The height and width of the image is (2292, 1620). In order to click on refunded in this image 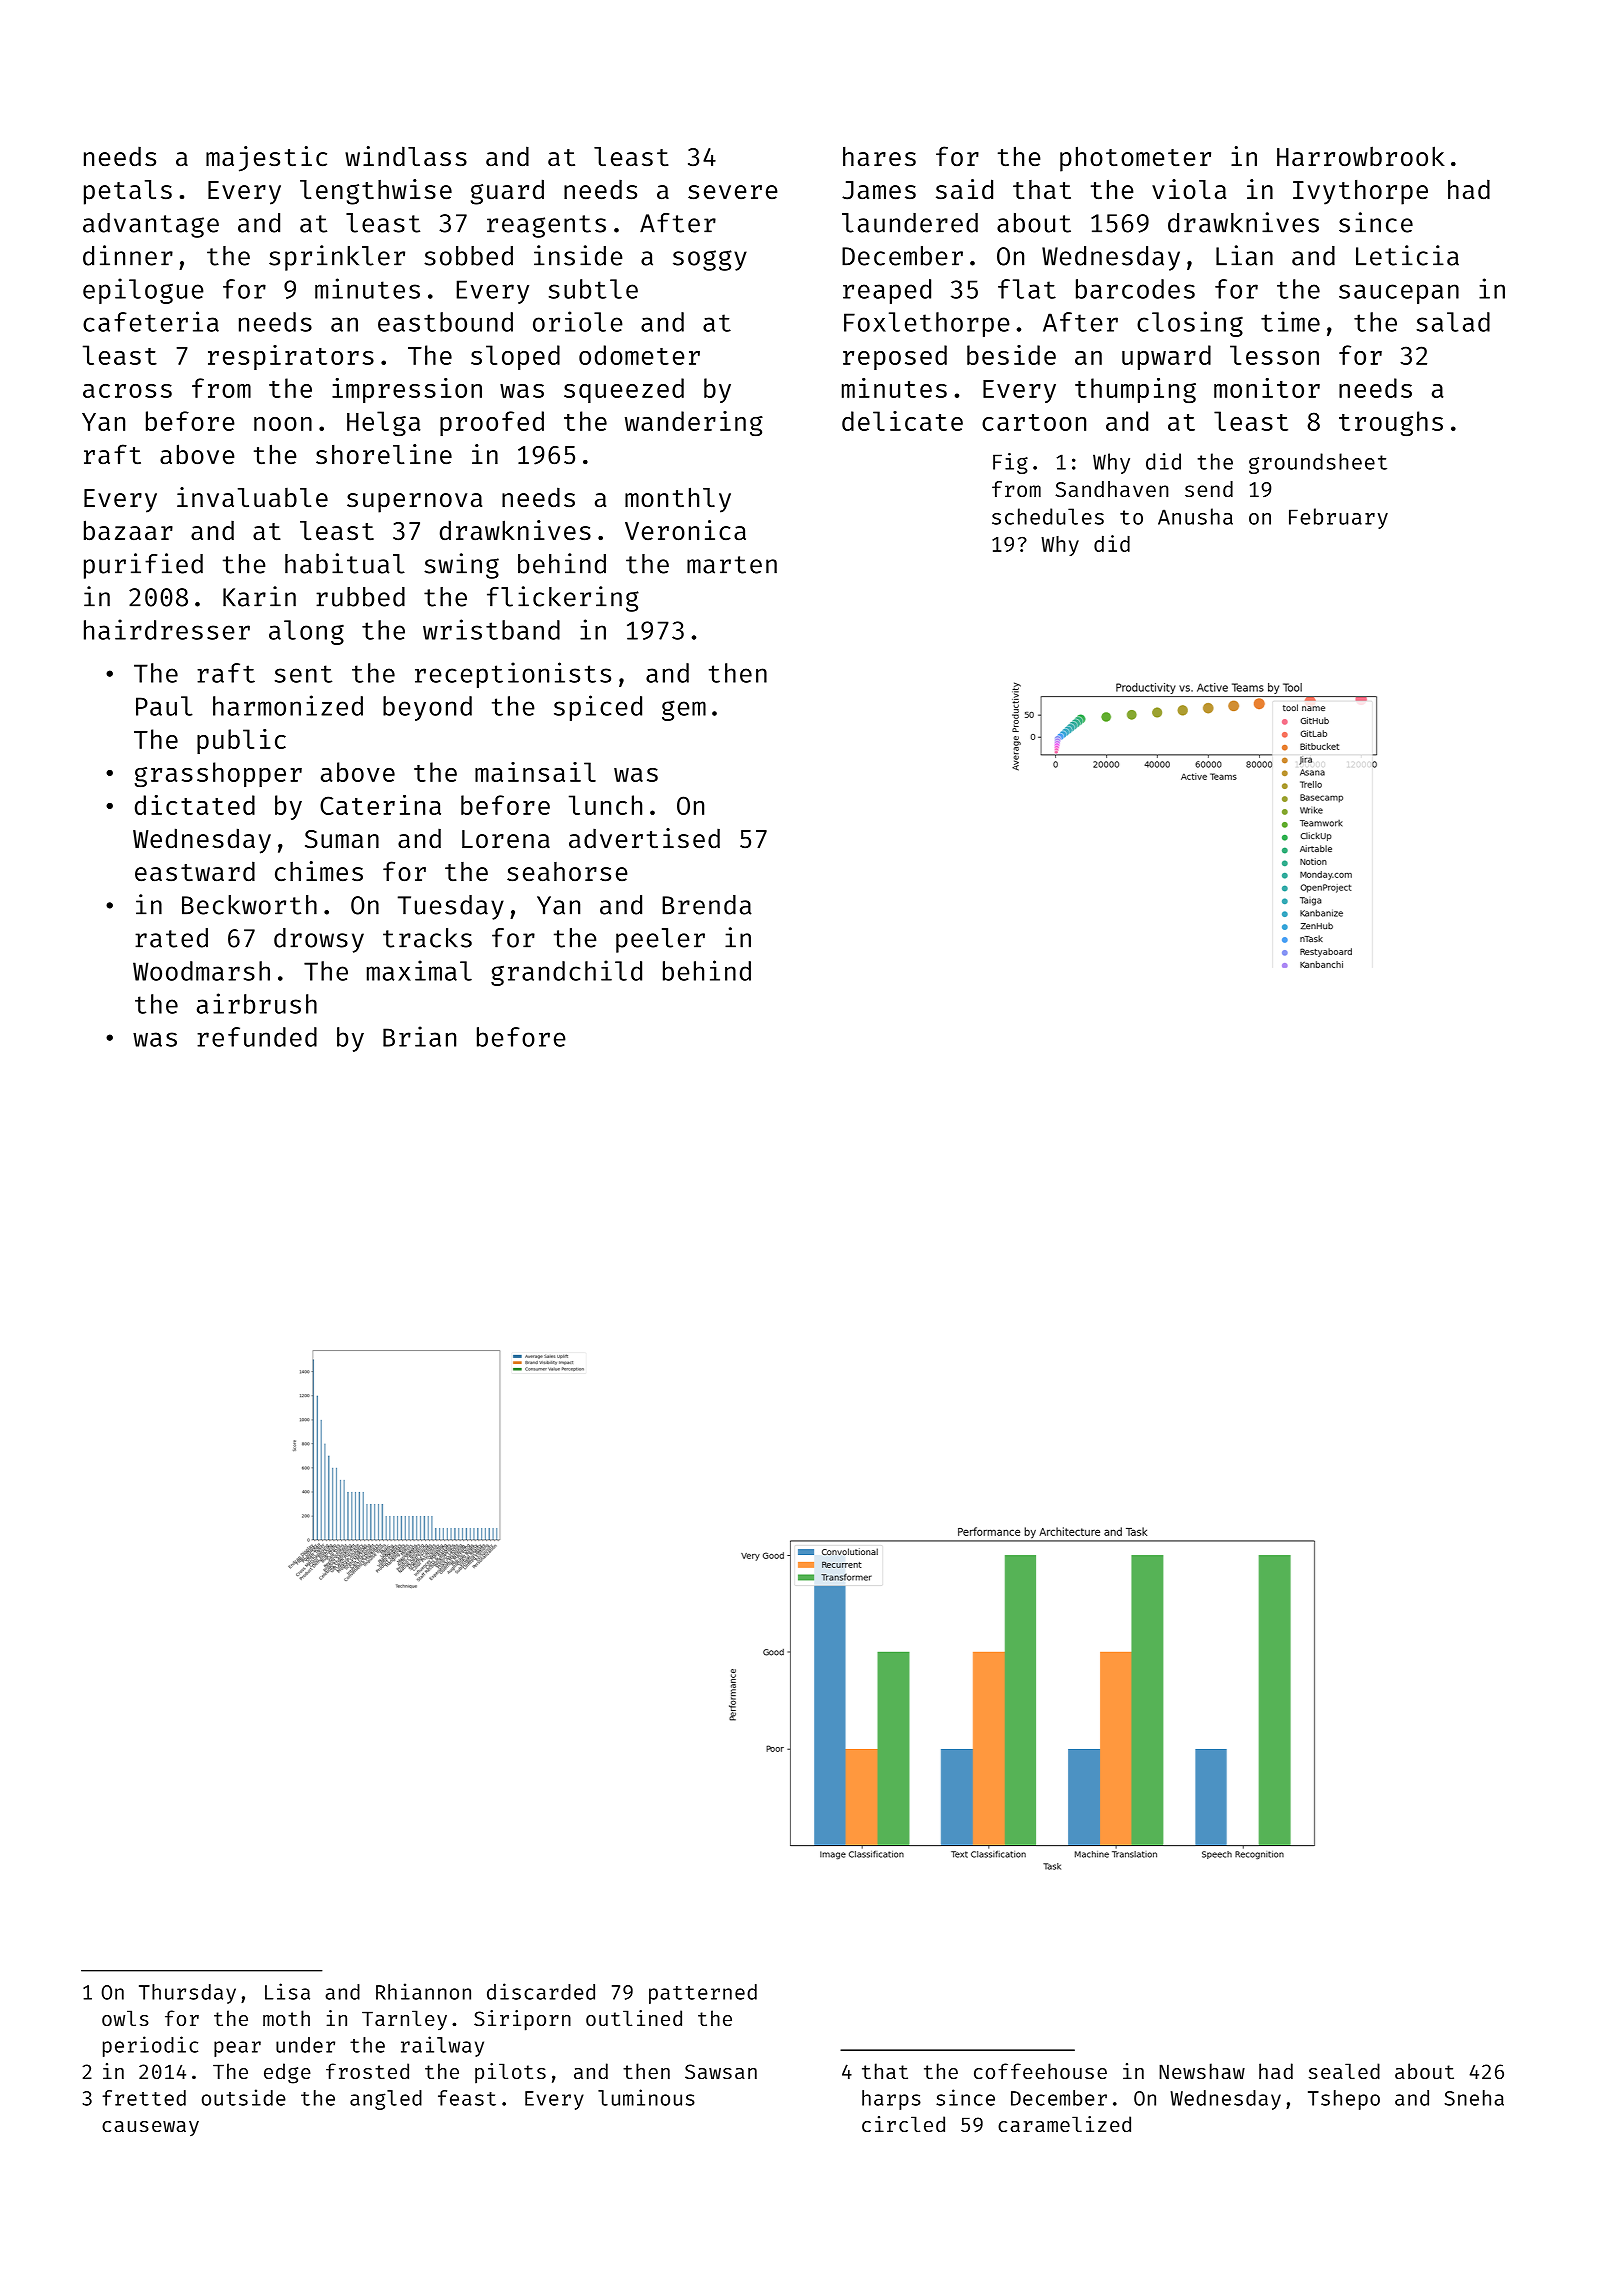, I will do `click(257, 1037)`.
